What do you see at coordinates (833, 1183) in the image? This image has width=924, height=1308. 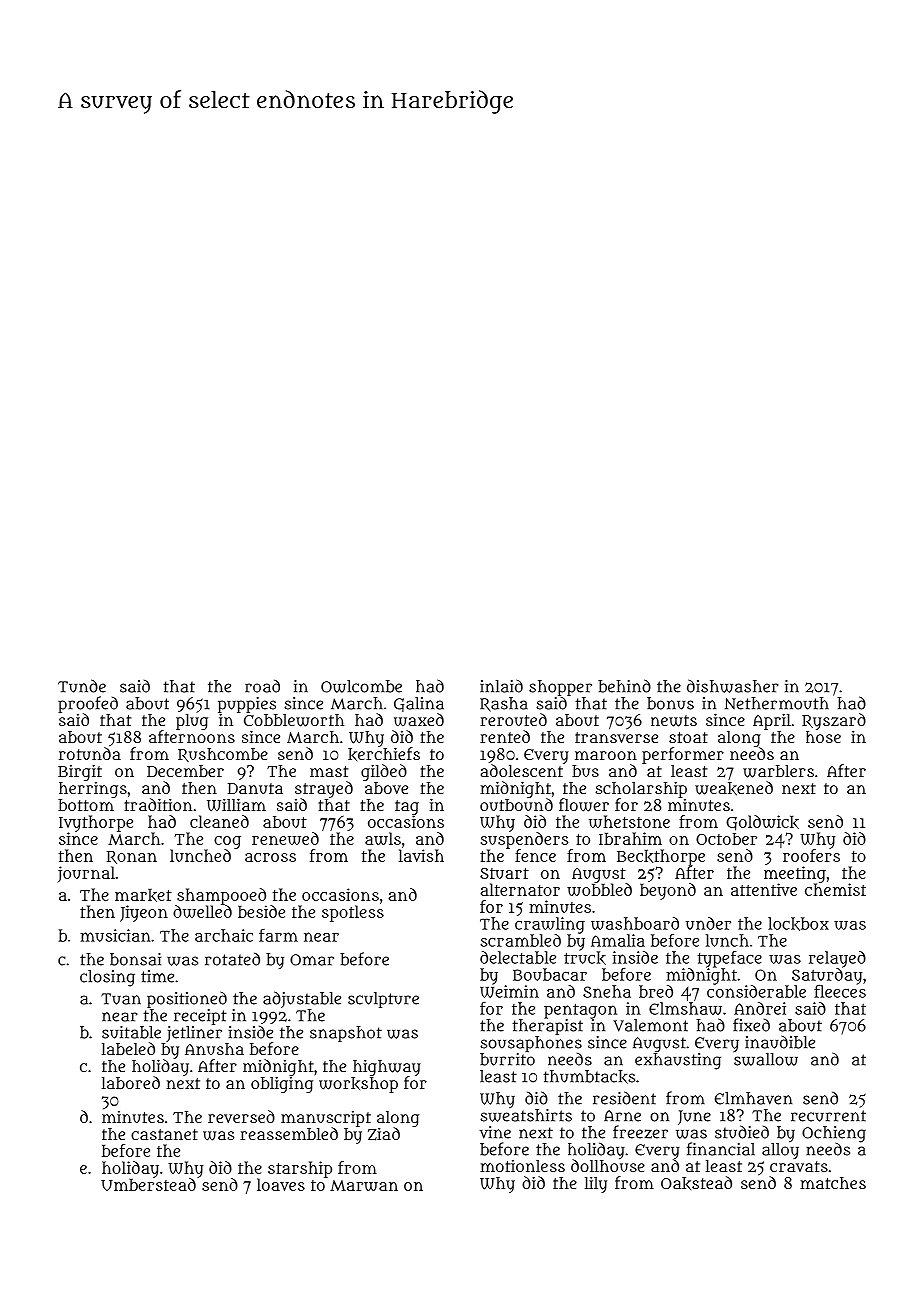 I see `matches` at bounding box center [833, 1183].
